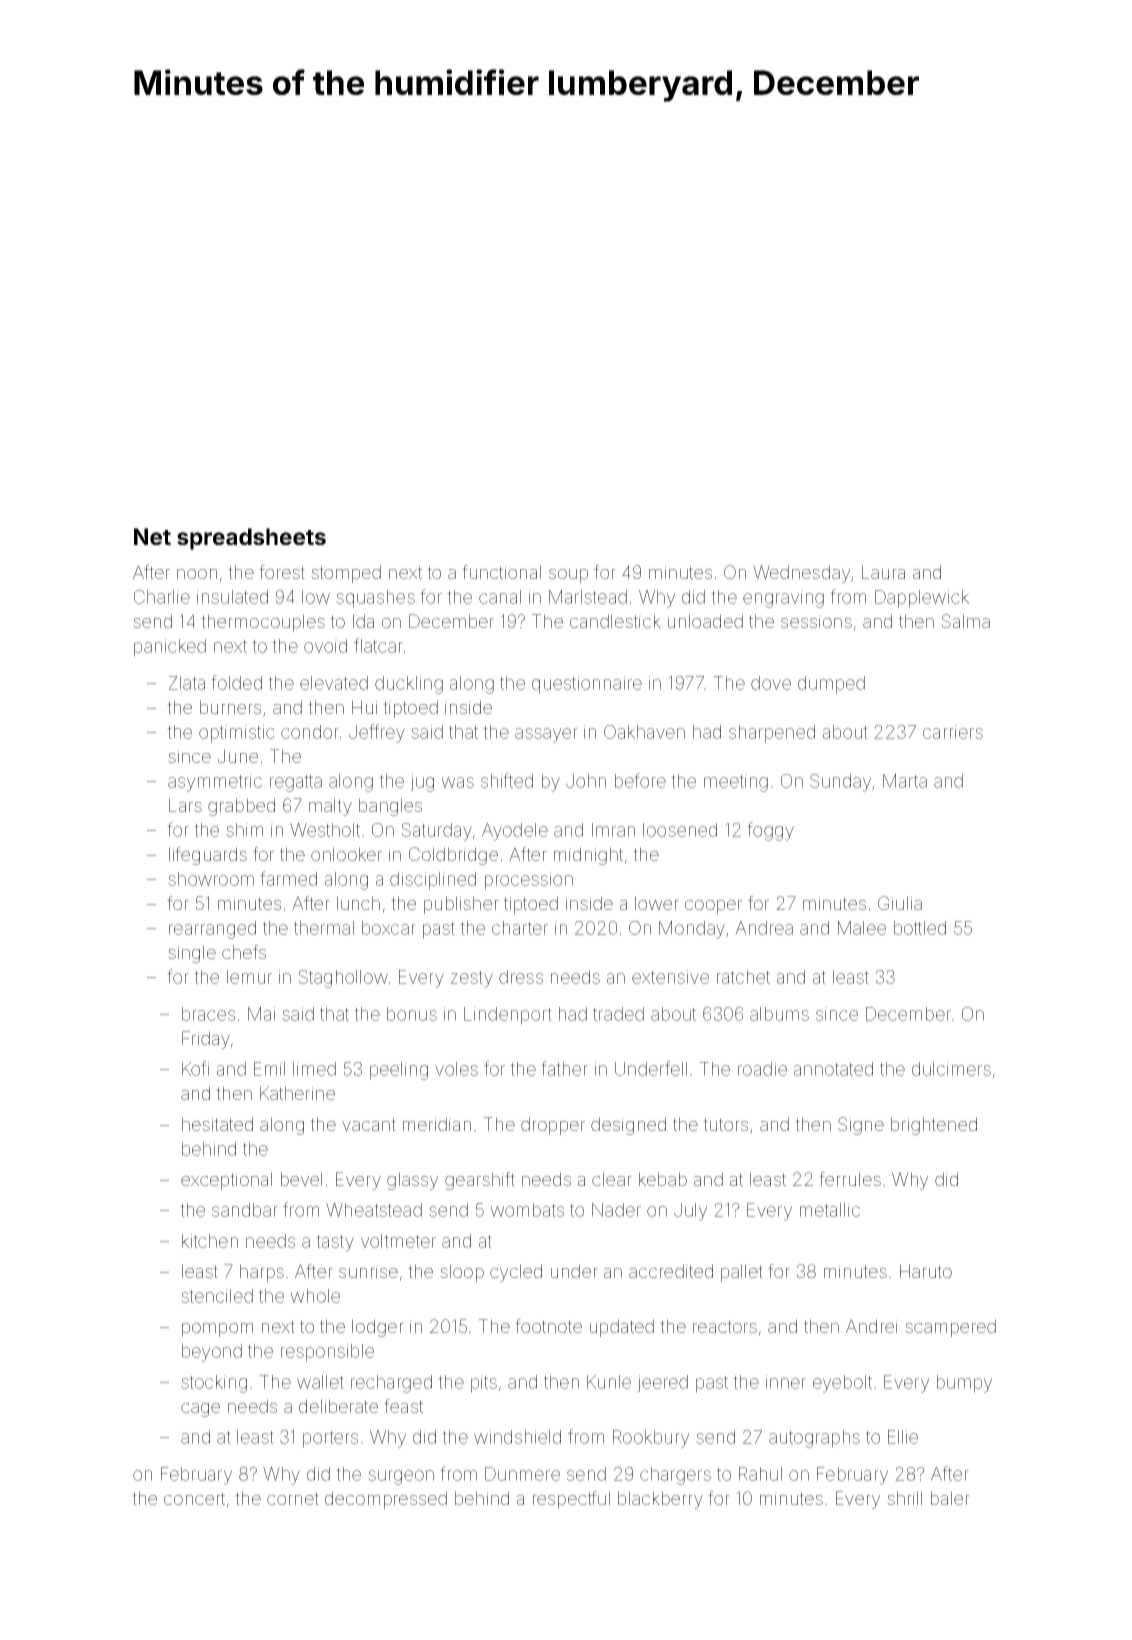 Image resolution: width=1132 pixels, height=1640 pixels. What do you see at coordinates (192, 954) in the page?
I see `single` at bounding box center [192, 954].
